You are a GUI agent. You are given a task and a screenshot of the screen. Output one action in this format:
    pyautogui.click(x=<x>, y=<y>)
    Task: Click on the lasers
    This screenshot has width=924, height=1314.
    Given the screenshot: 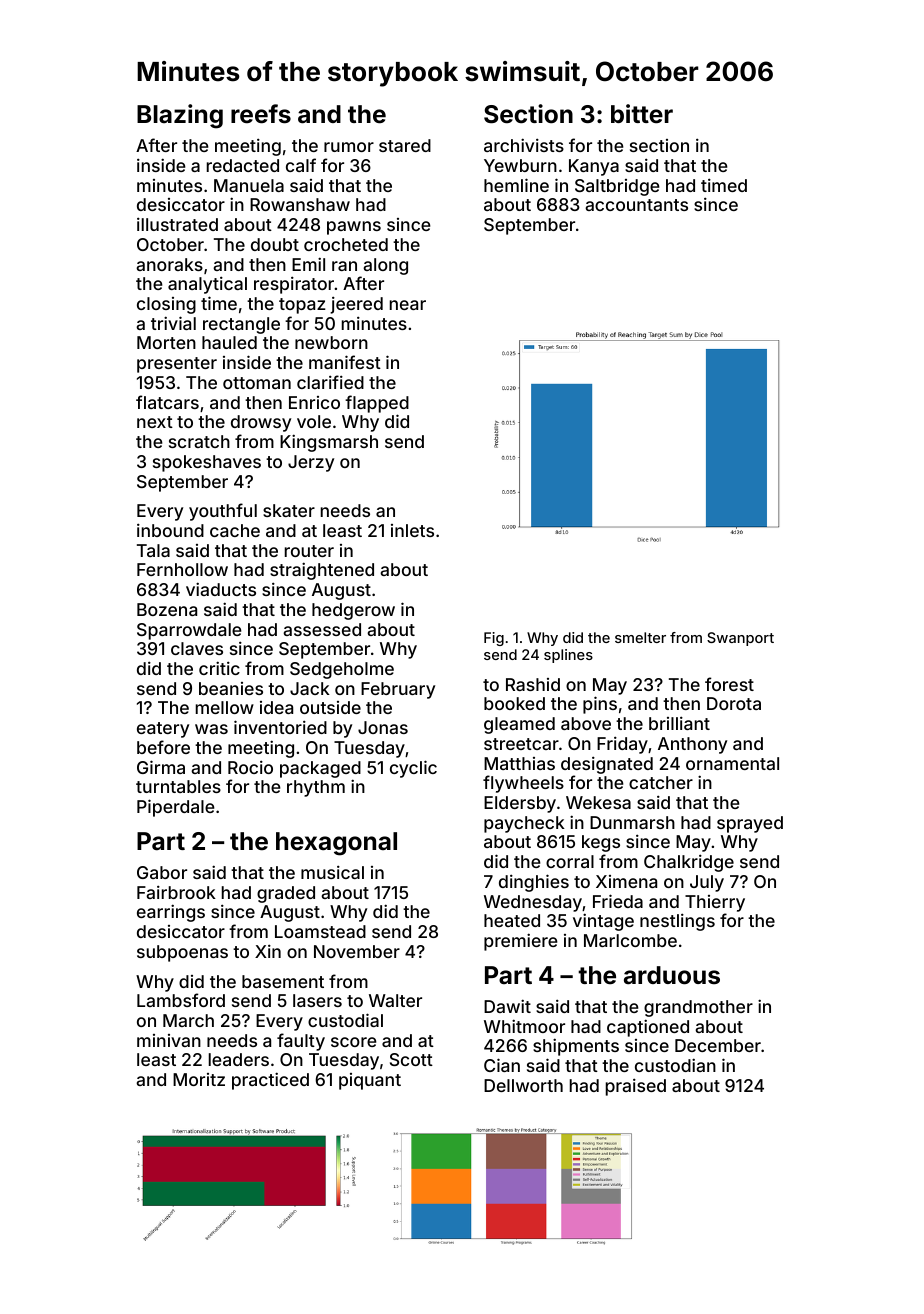 What is the action you would take?
    pyautogui.click(x=317, y=1000)
